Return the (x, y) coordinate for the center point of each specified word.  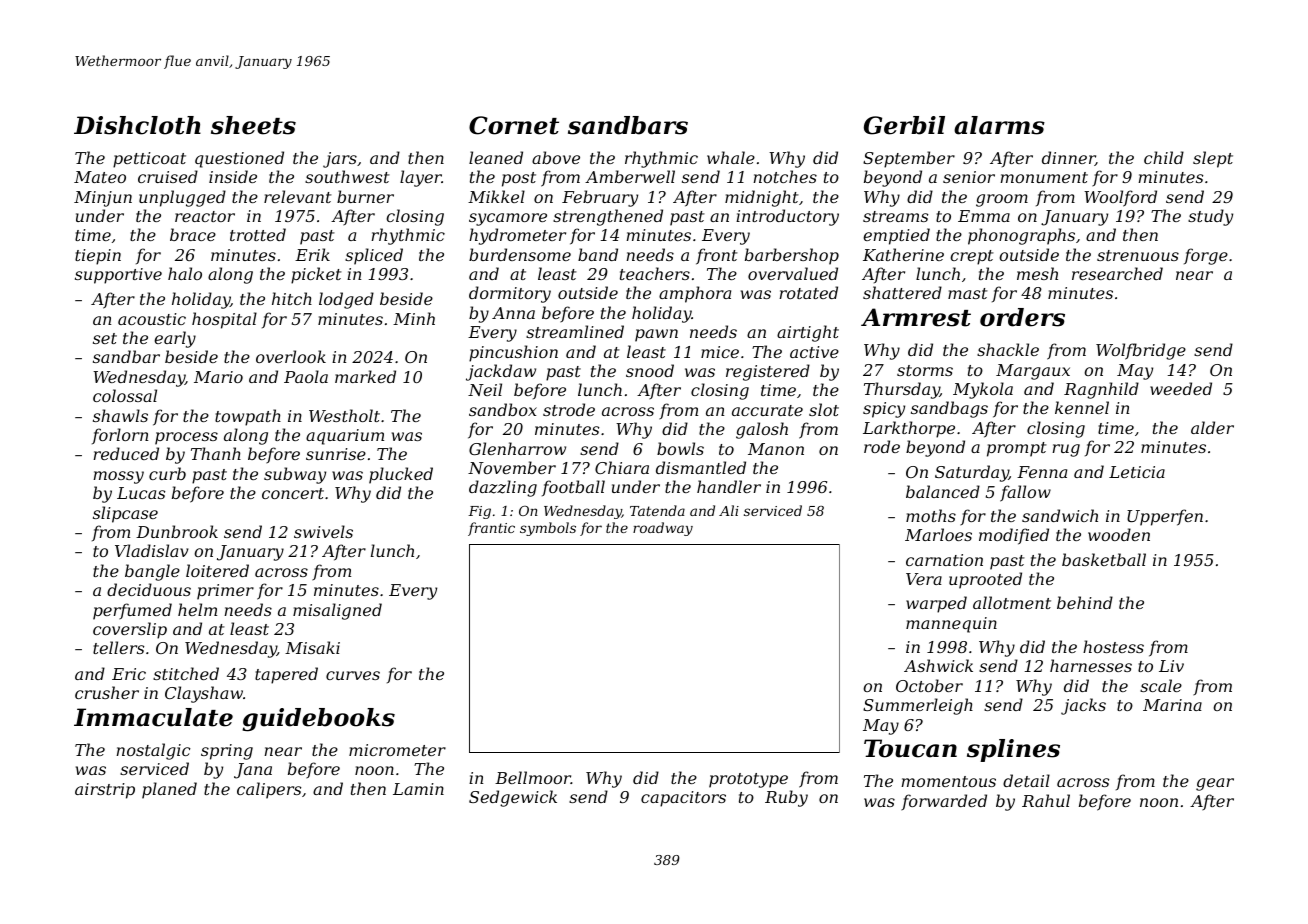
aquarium (345, 437)
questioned (239, 159)
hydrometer (517, 236)
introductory (787, 217)
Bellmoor (533, 777)
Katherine (903, 254)
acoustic (152, 319)
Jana (253, 771)
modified (1014, 536)
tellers (118, 647)
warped (936, 604)
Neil (485, 389)
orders (1022, 317)
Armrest (916, 317)
